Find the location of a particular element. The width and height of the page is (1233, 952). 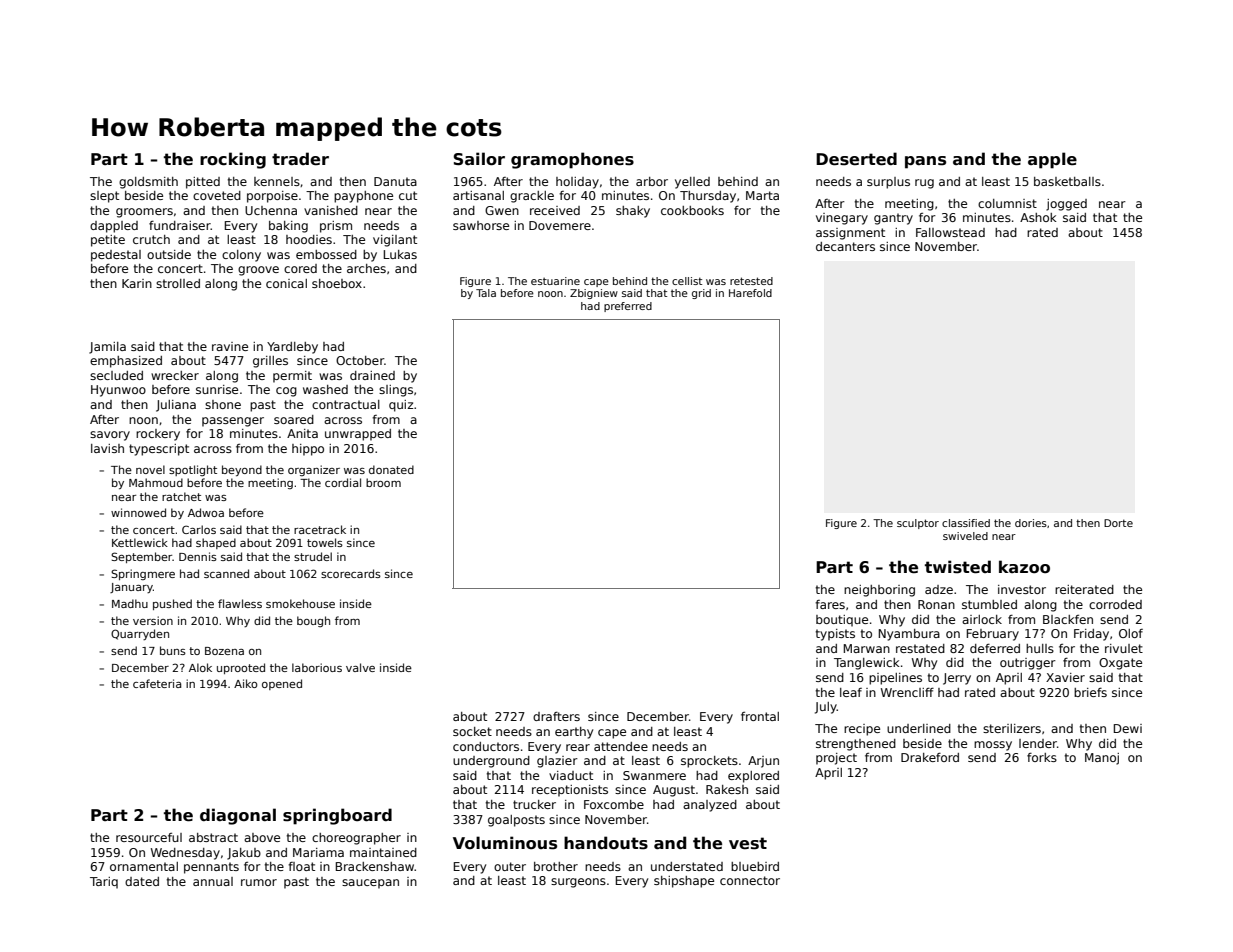

Fallowstead is located at coordinates (950, 232).
